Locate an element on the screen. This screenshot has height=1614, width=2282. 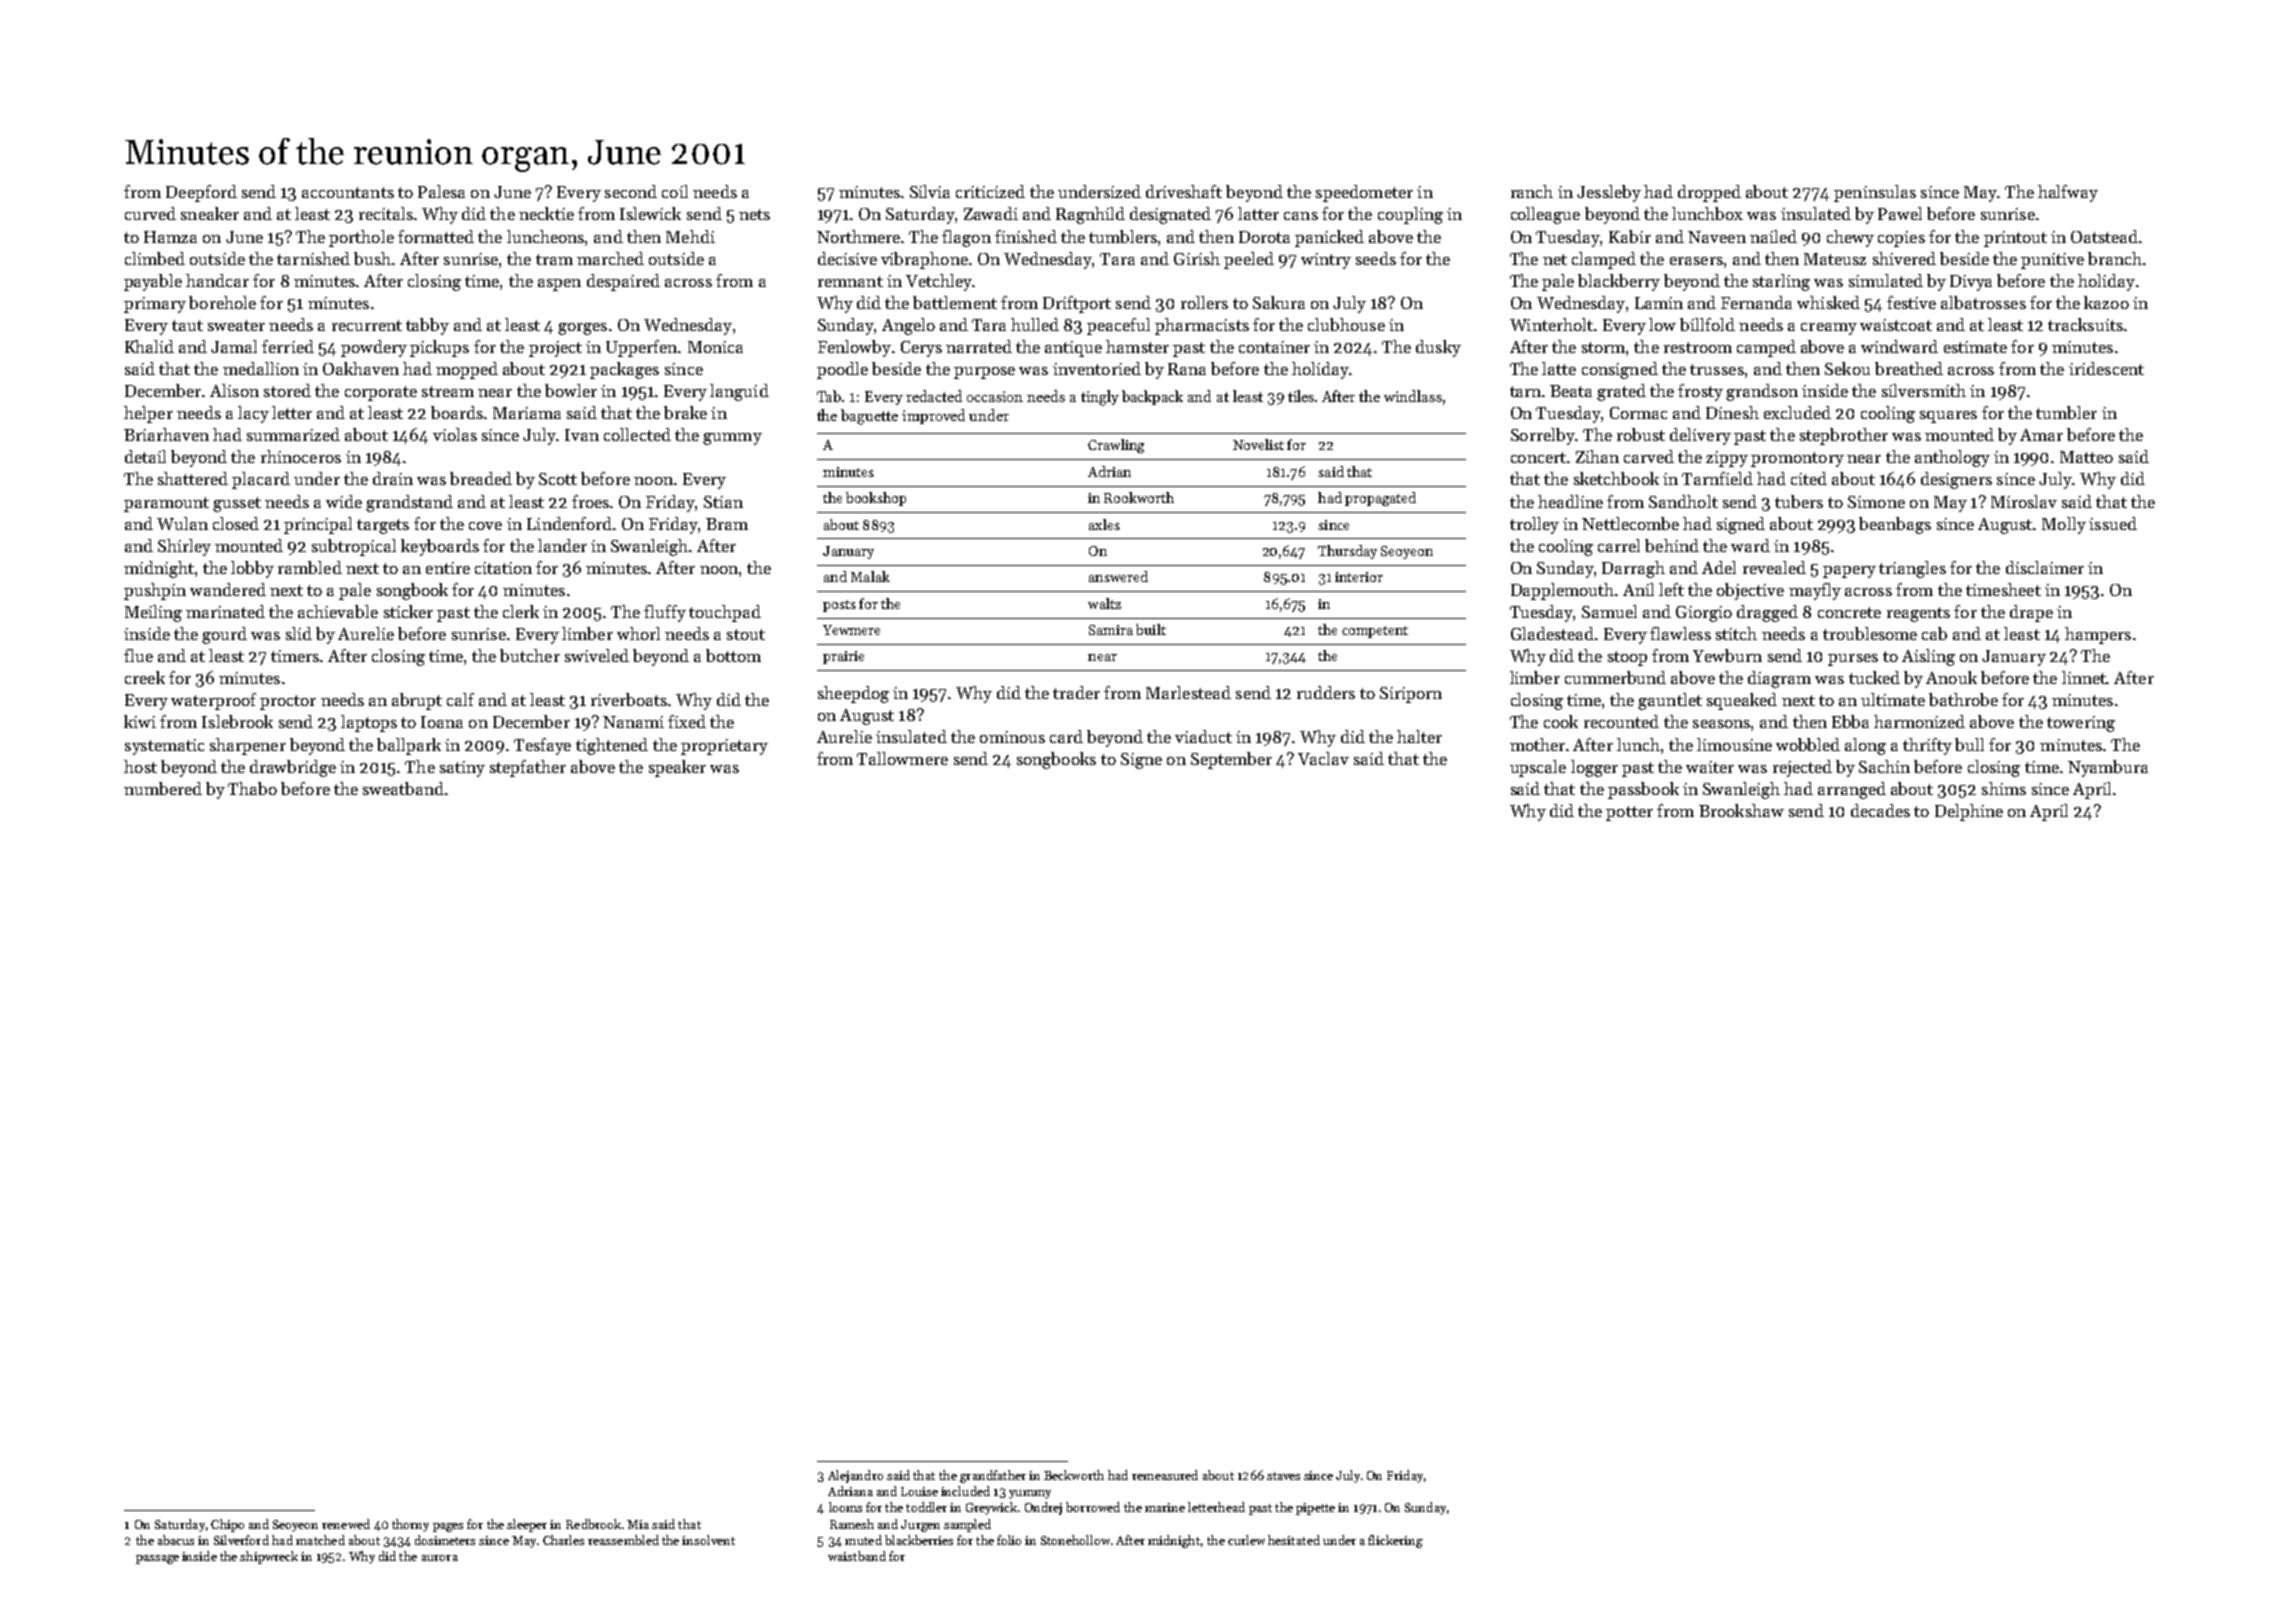
sticker is located at coordinates (408, 611).
